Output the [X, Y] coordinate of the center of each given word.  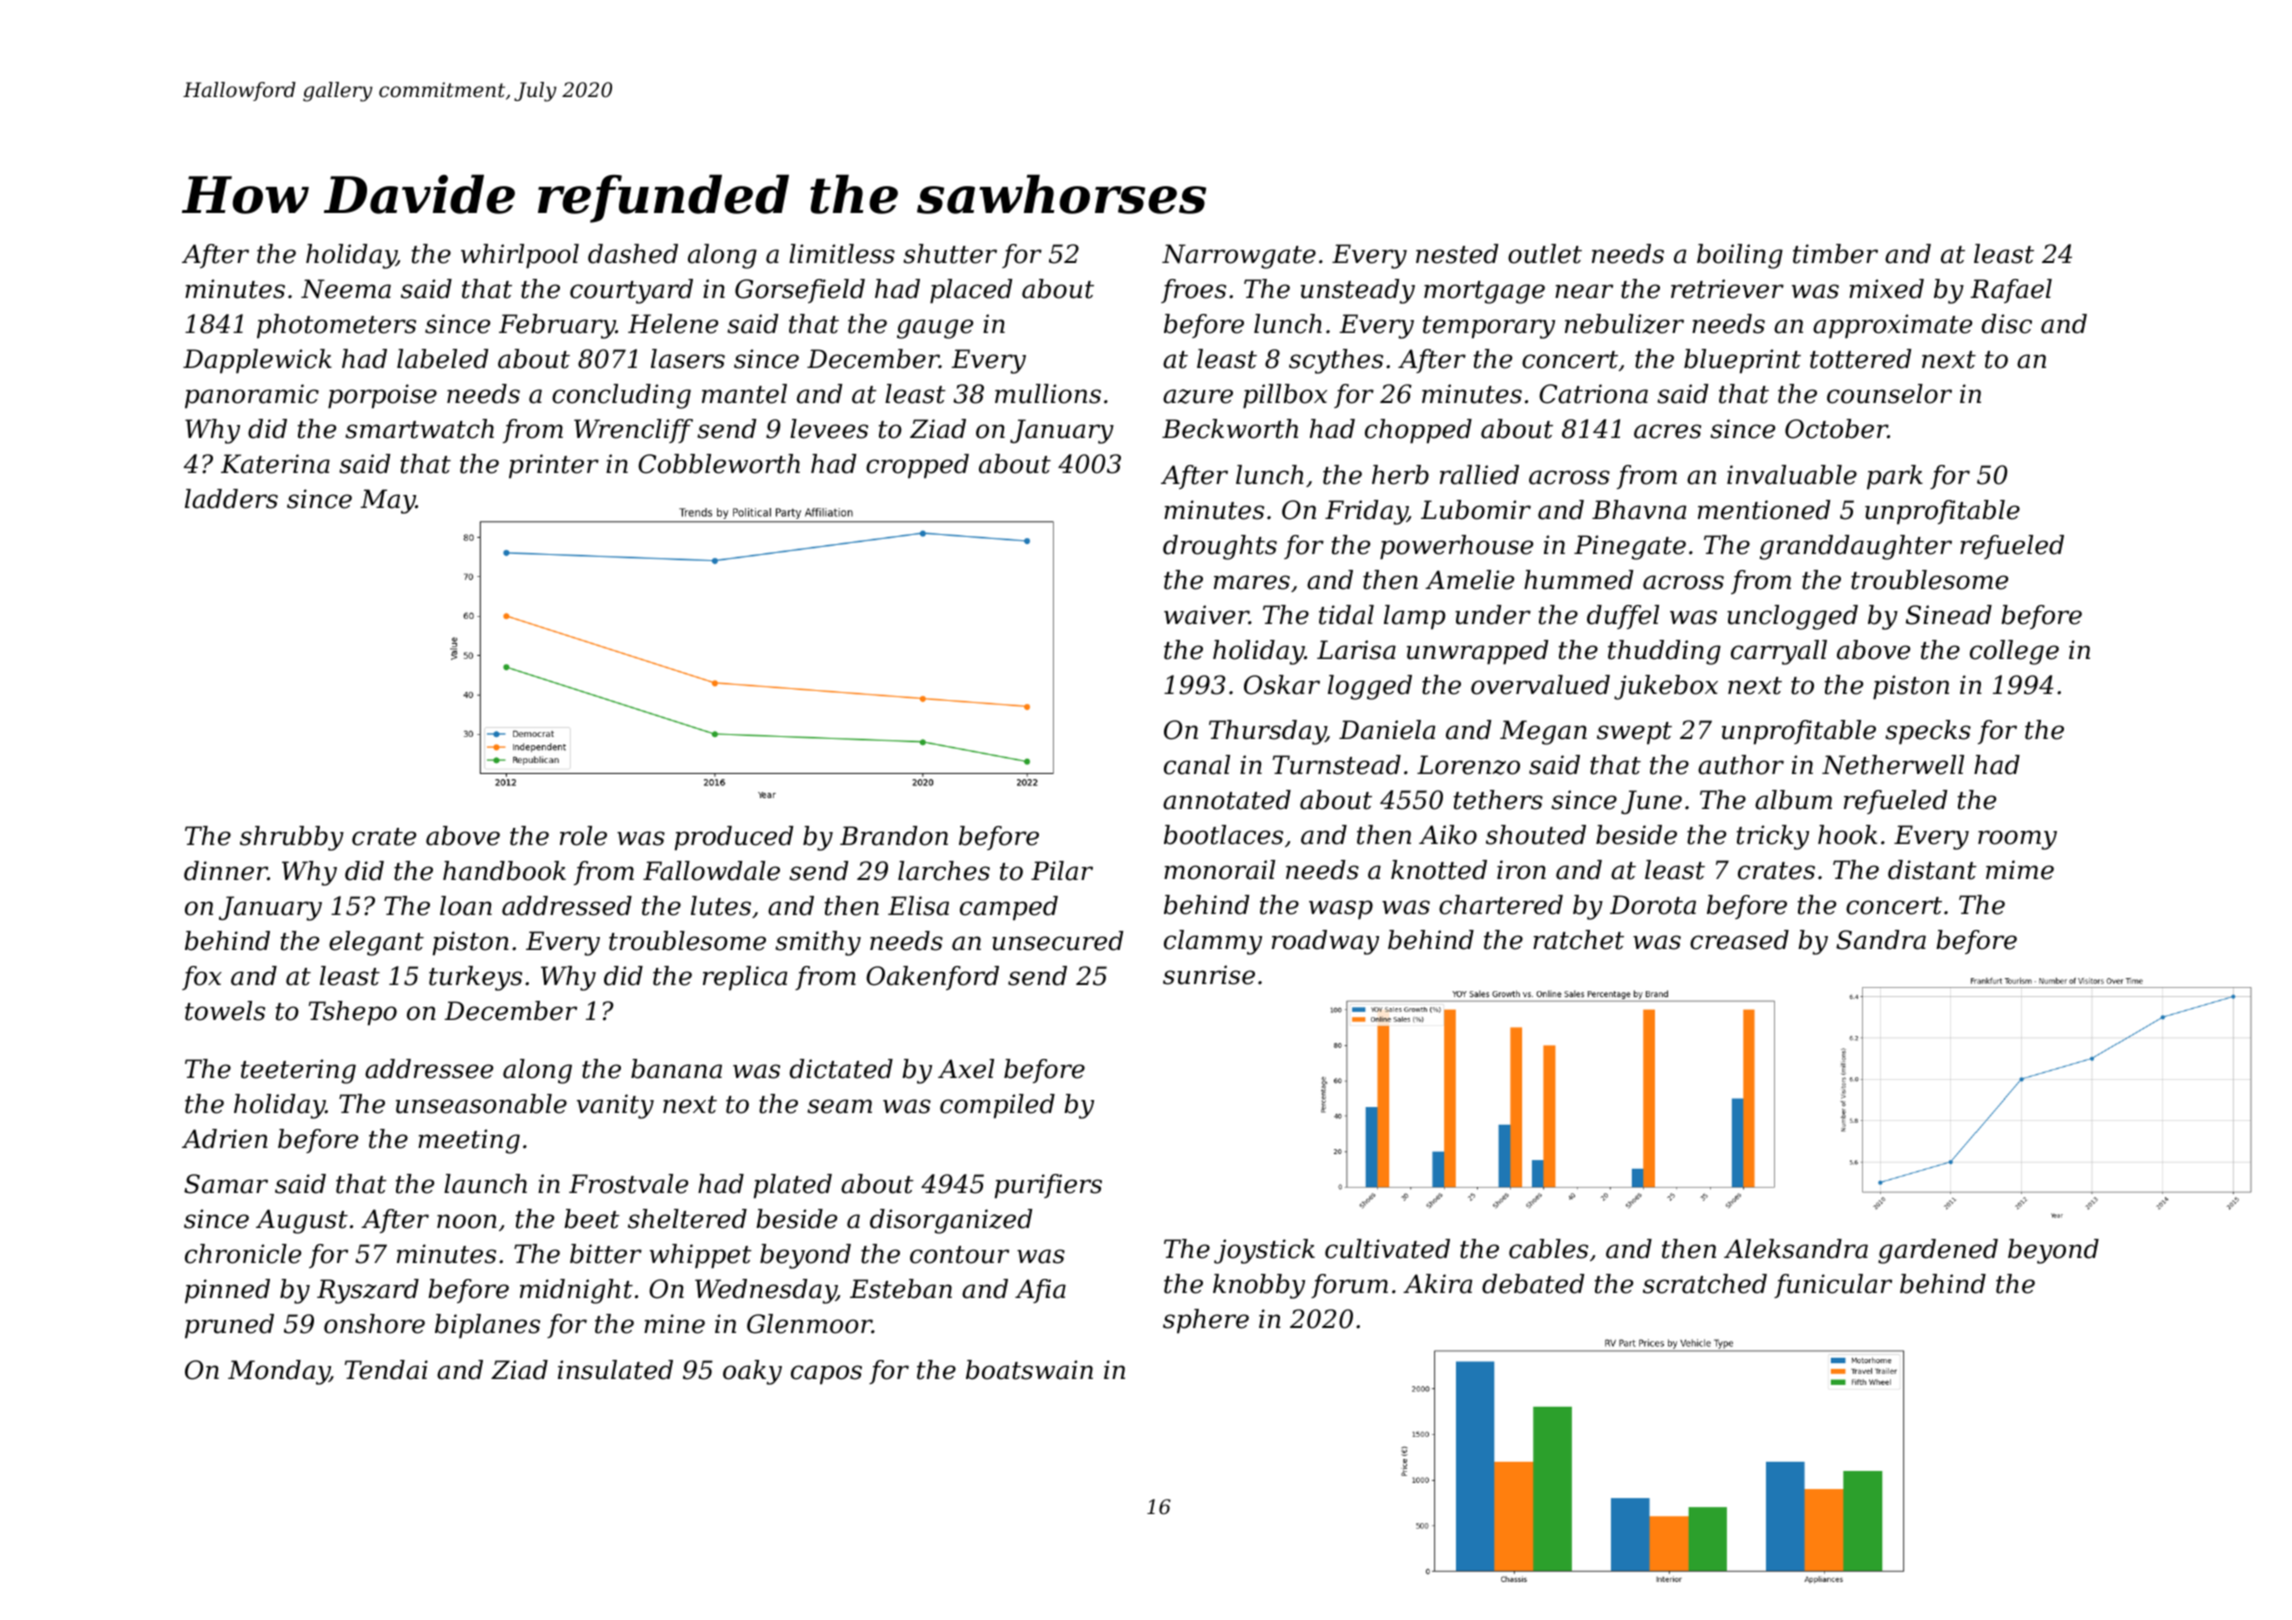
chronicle [243, 1254]
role [583, 836]
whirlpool [520, 256]
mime [2020, 870]
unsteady [1358, 291]
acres [1667, 431]
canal [1197, 765]
